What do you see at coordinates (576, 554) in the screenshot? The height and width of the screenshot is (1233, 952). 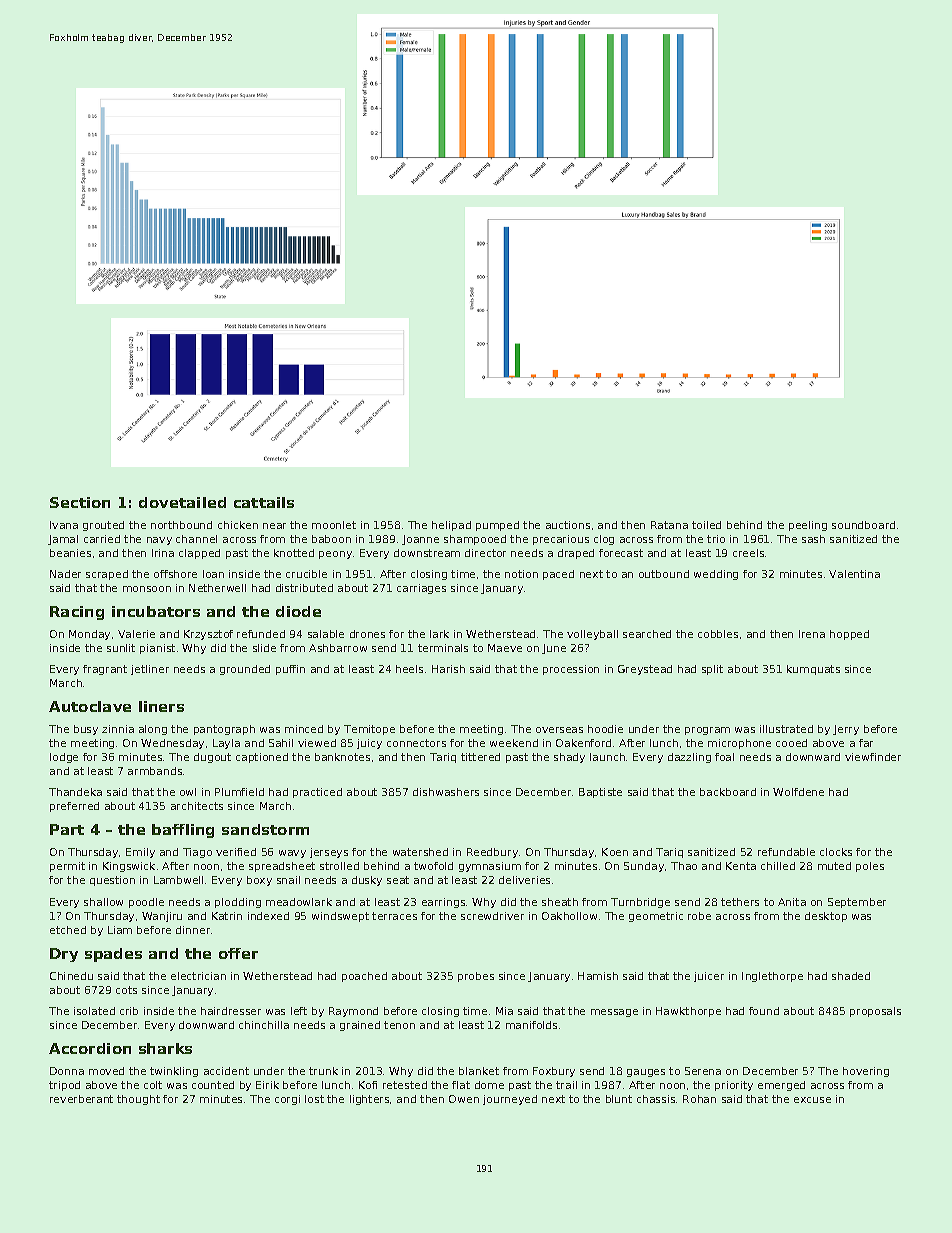 I see `draped` at bounding box center [576, 554].
